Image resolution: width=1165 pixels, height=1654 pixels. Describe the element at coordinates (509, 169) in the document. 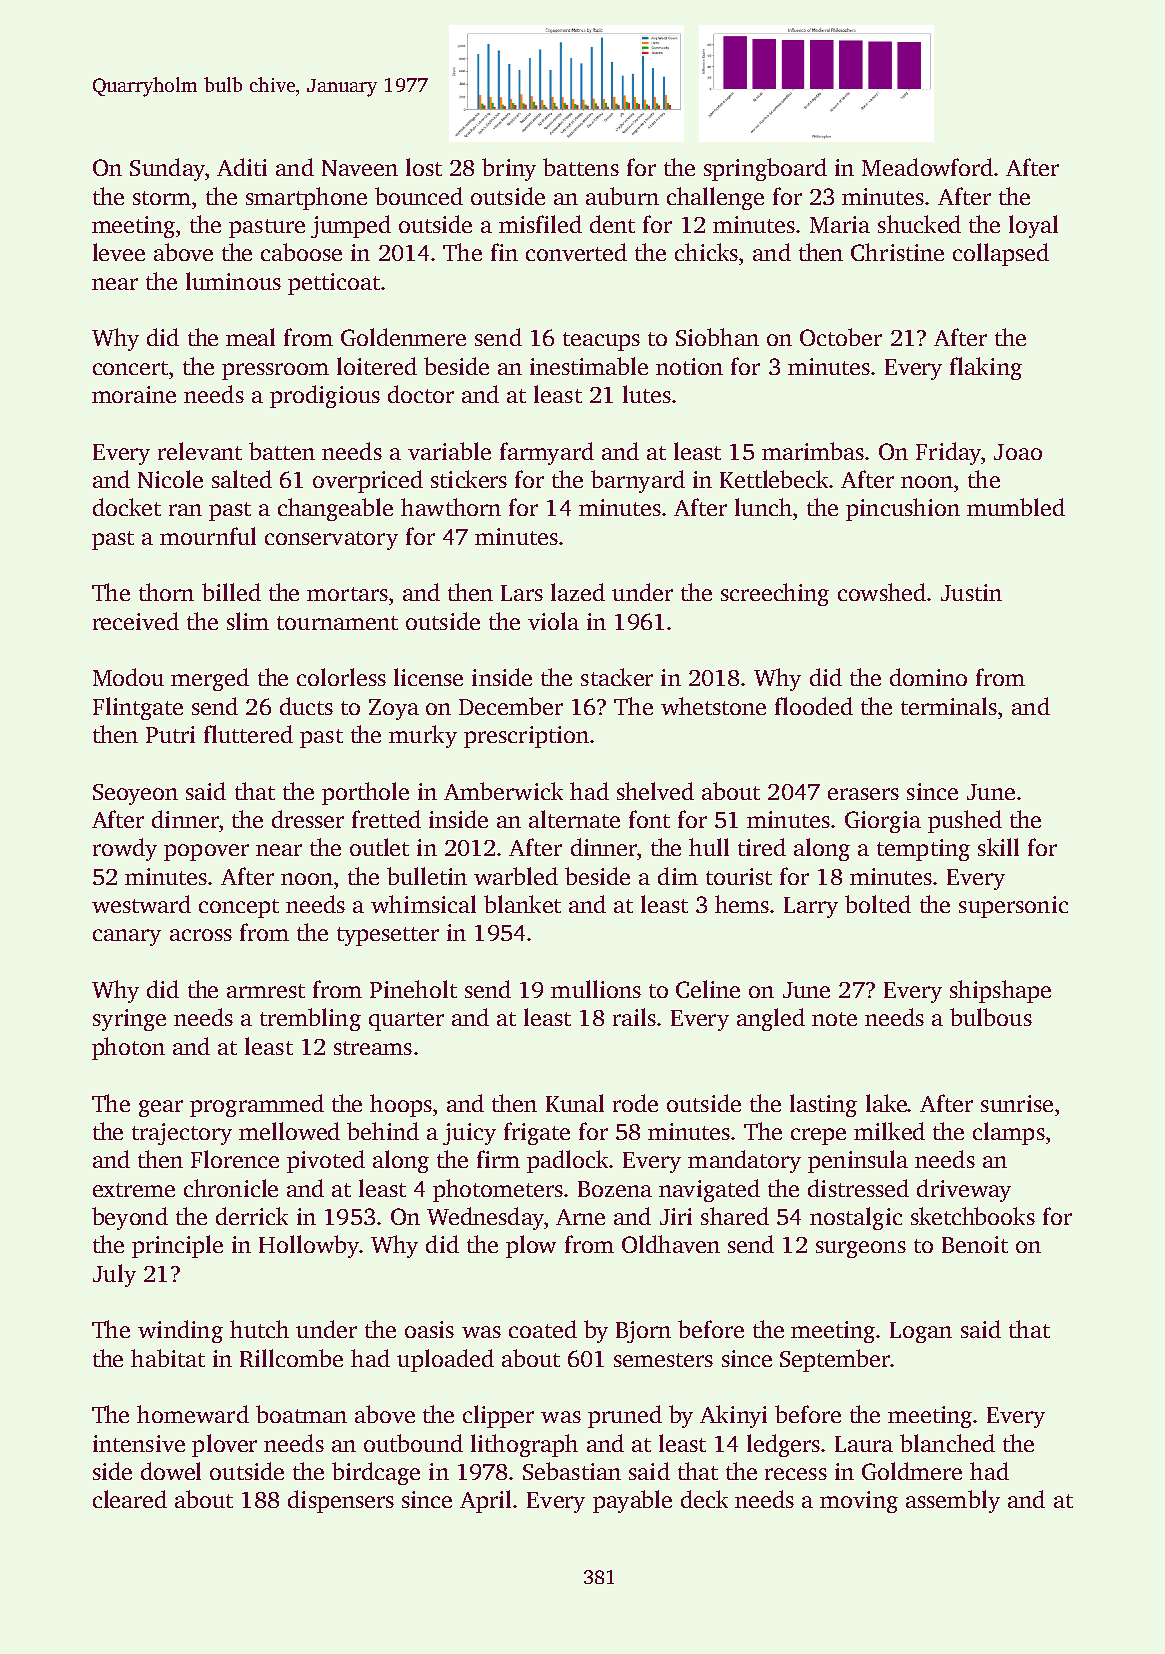

I see `briny` at that location.
